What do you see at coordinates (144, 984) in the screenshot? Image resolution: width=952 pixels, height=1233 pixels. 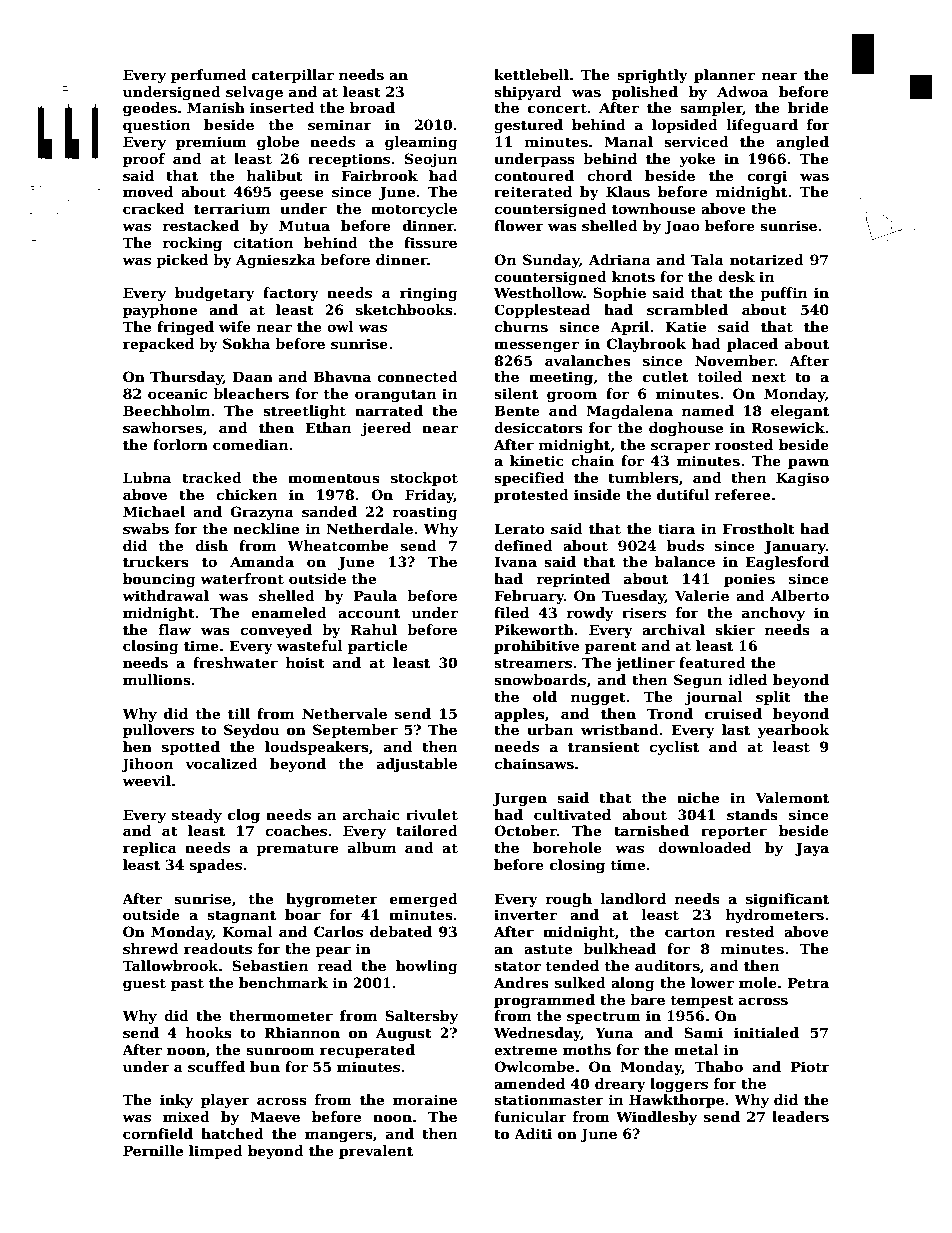 I see `guest` at bounding box center [144, 984].
